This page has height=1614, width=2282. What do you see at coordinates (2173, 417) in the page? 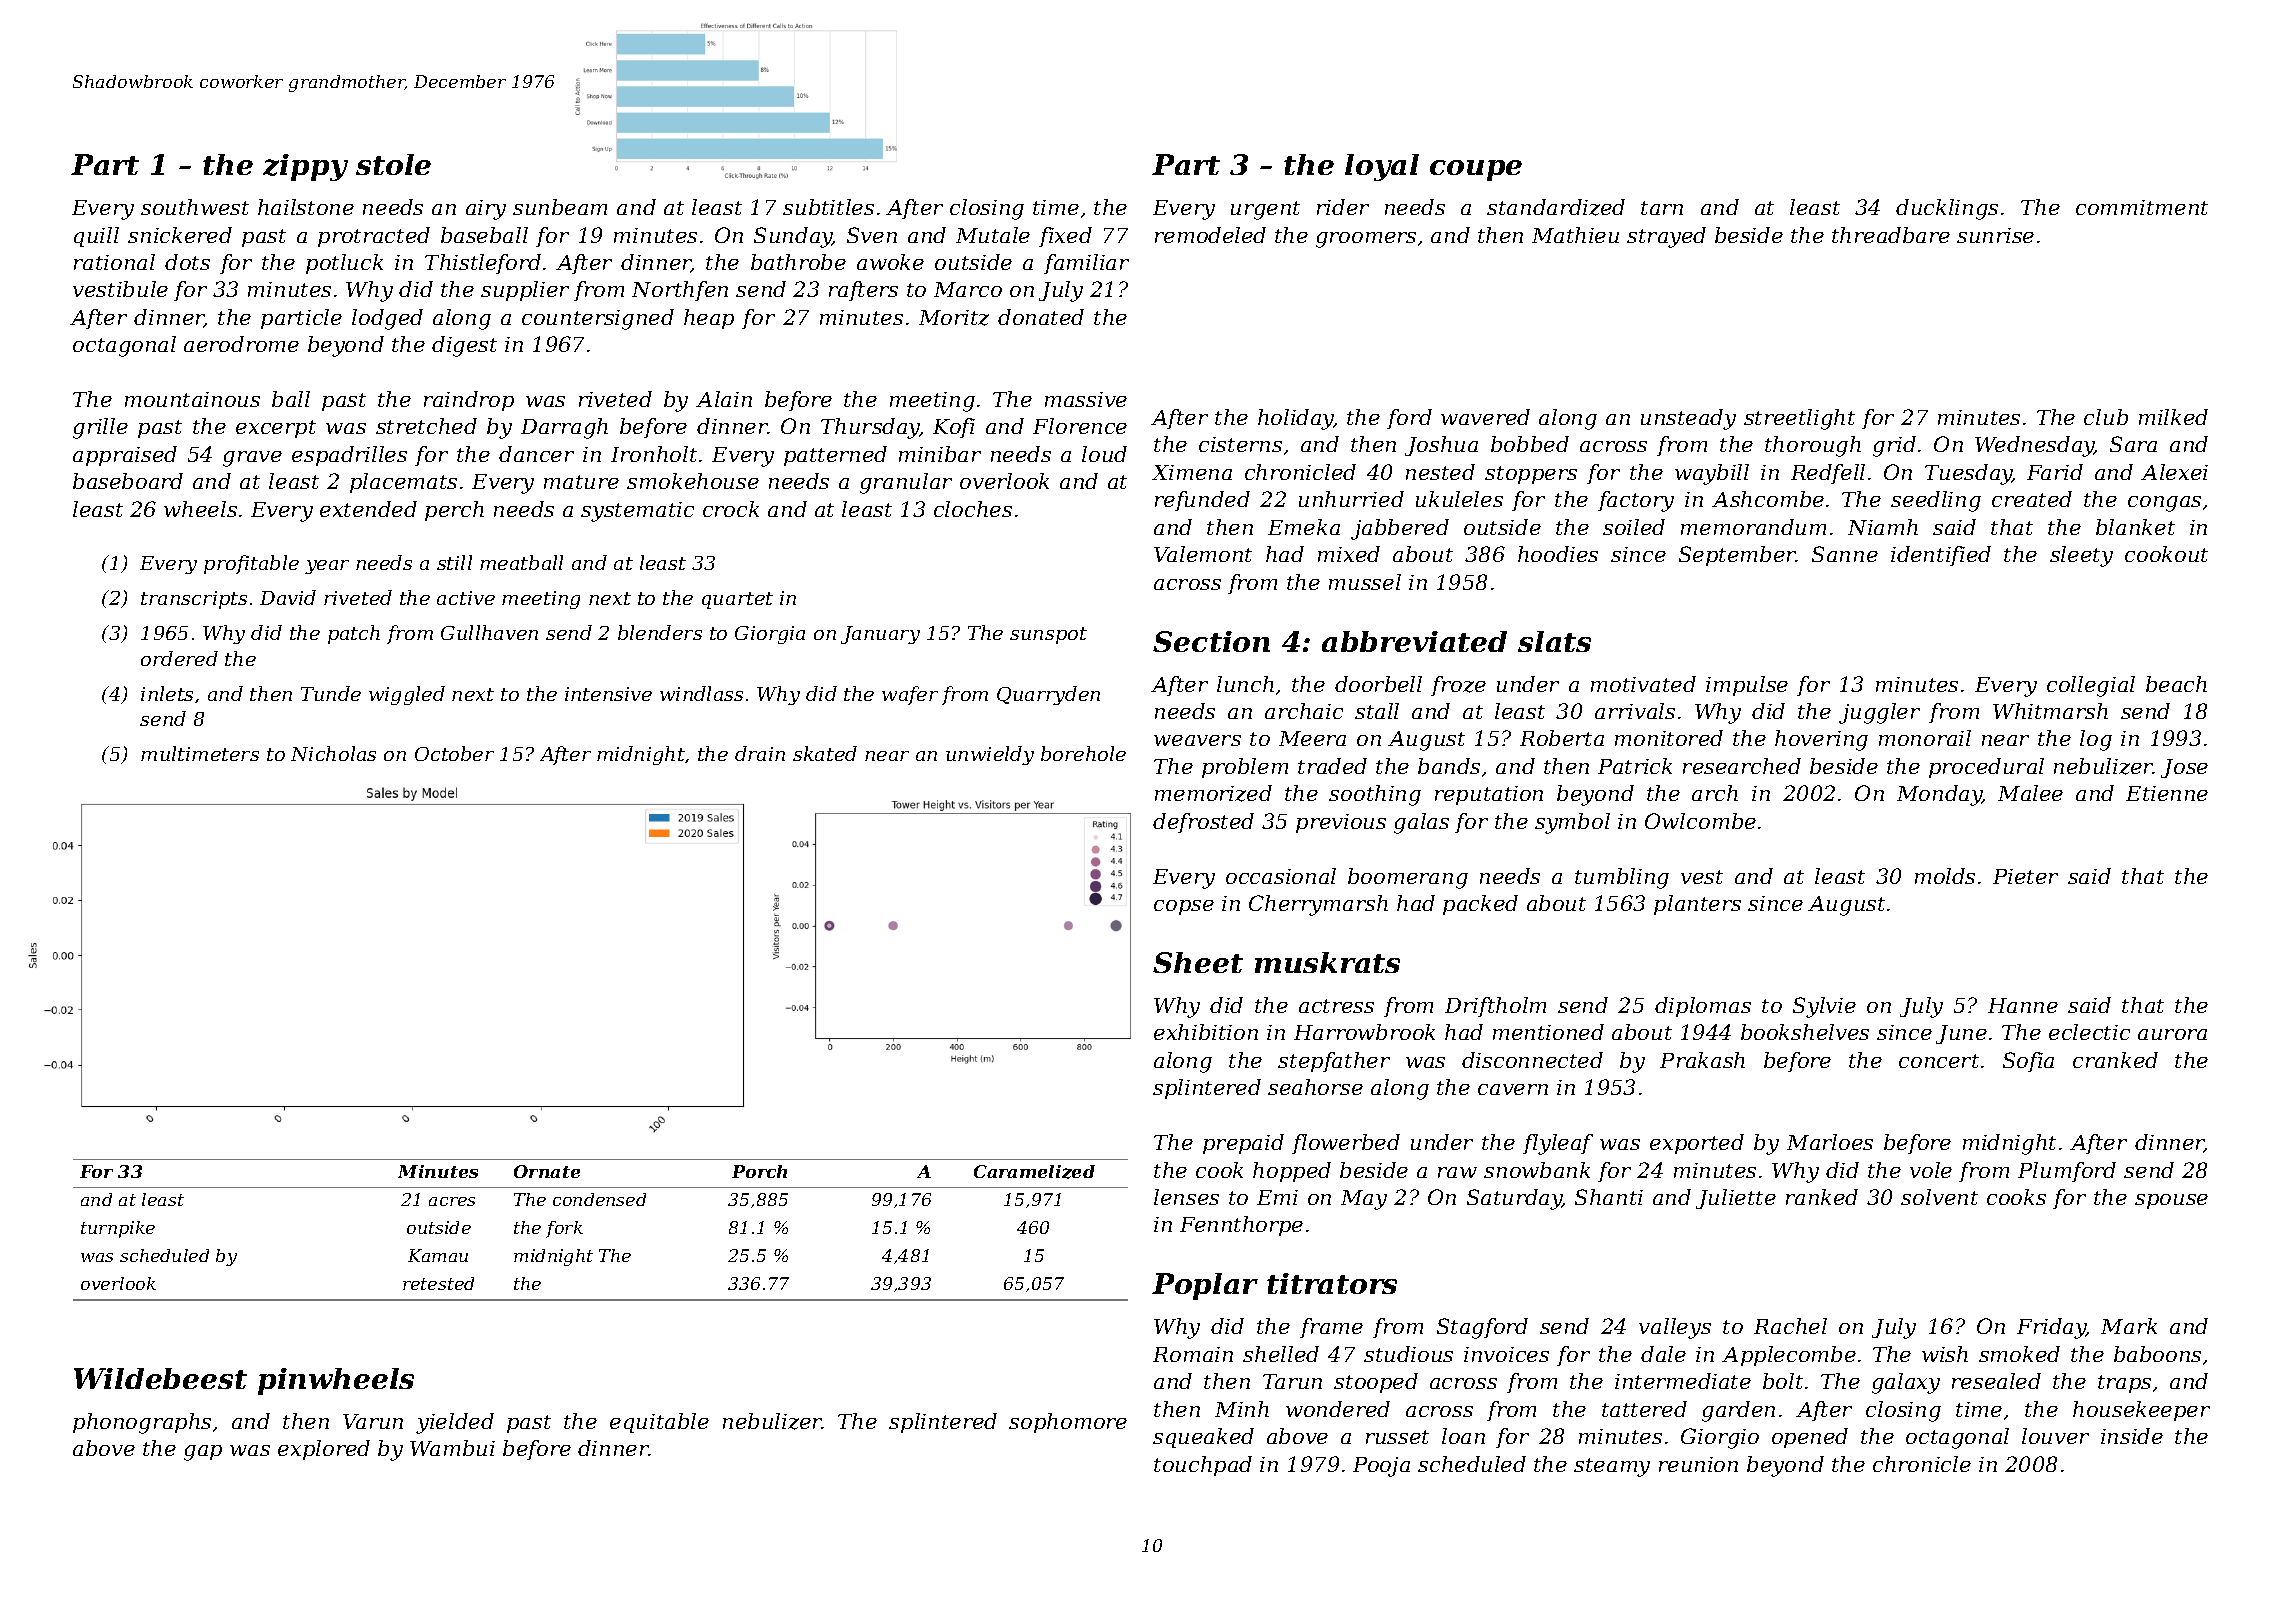
I see `milked` at bounding box center [2173, 417].
